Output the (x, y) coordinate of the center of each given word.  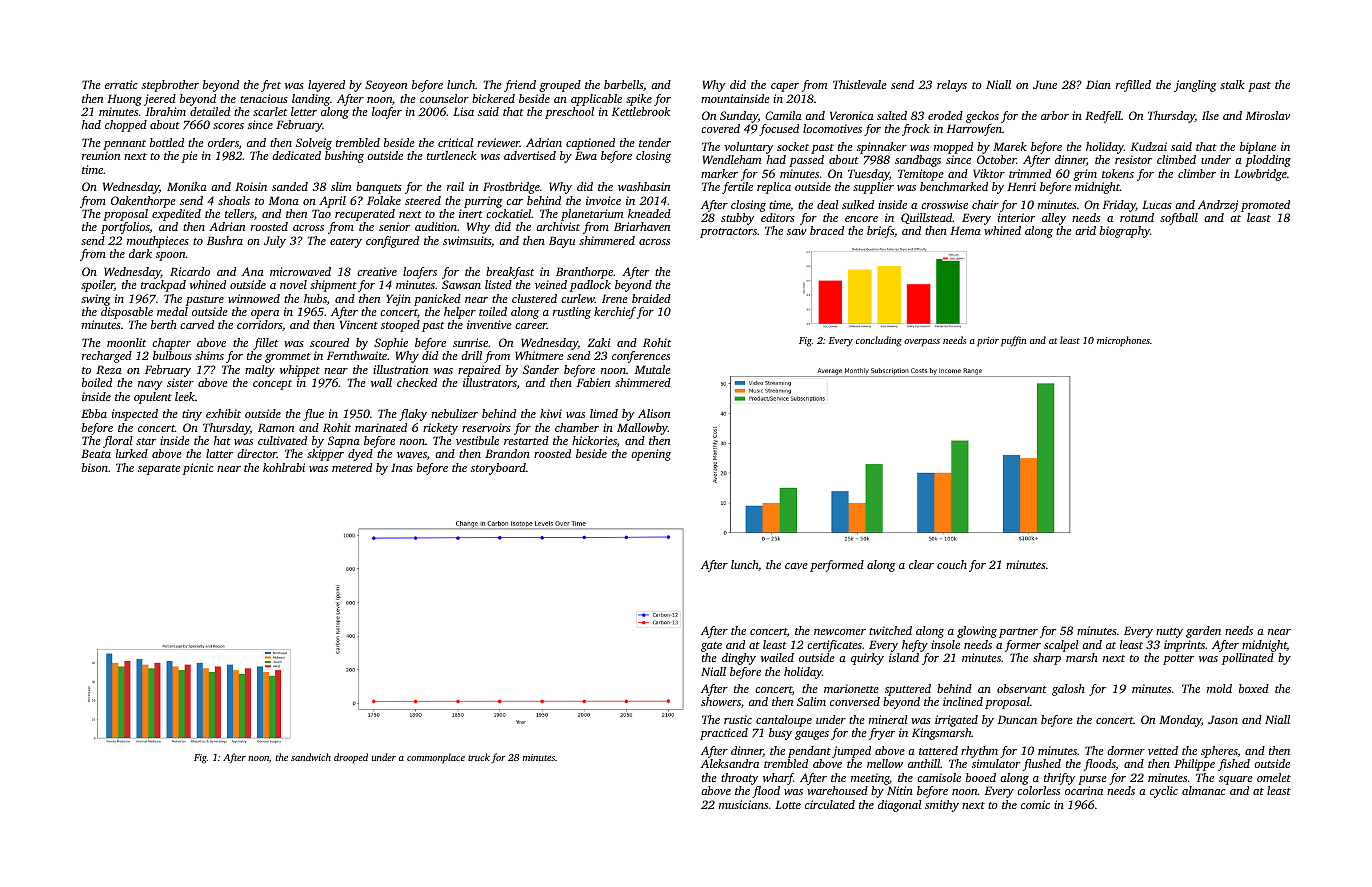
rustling (572, 313)
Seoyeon (386, 86)
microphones (1123, 341)
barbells (623, 84)
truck (479, 757)
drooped (351, 758)
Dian (1098, 84)
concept (272, 385)
